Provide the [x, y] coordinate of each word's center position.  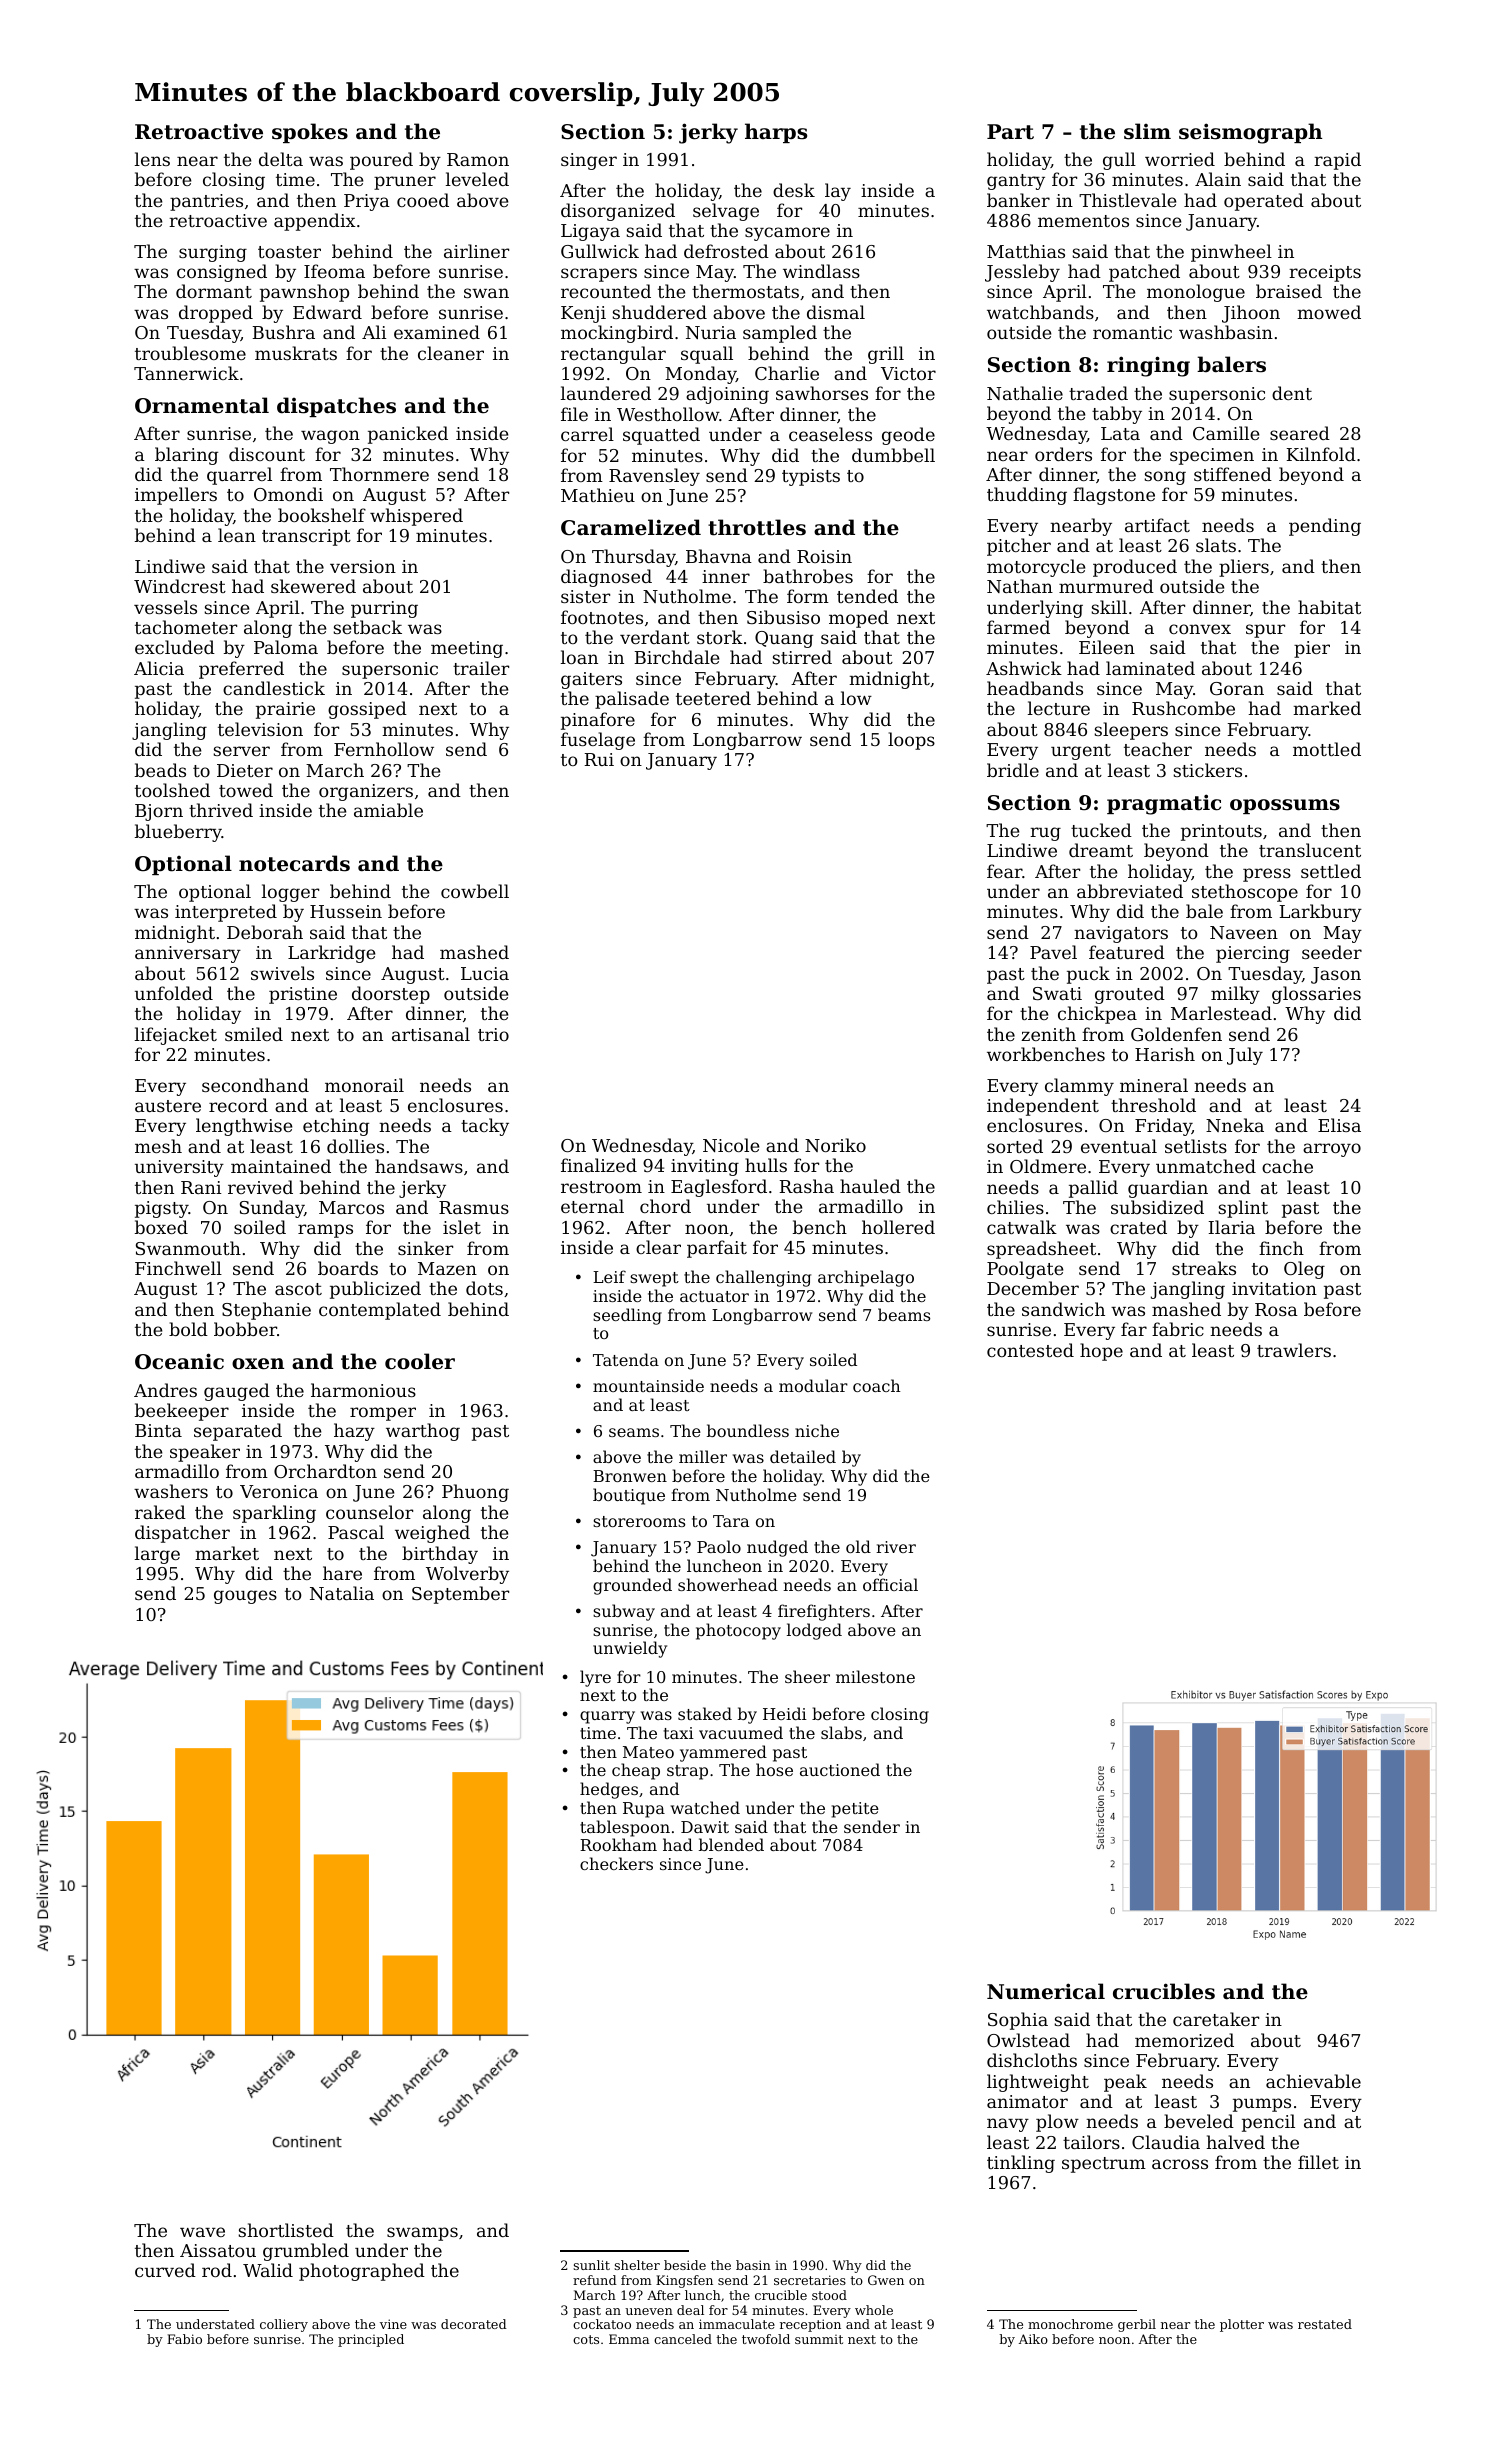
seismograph [1250, 133]
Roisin [824, 556]
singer [589, 161]
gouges [245, 1597]
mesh [158, 1146]
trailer [481, 668]
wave [202, 2232]
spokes [310, 133]
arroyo [1332, 1150]
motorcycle [1036, 568]
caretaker [1216, 2019]
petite [855, 1810]
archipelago [866, 1278]
